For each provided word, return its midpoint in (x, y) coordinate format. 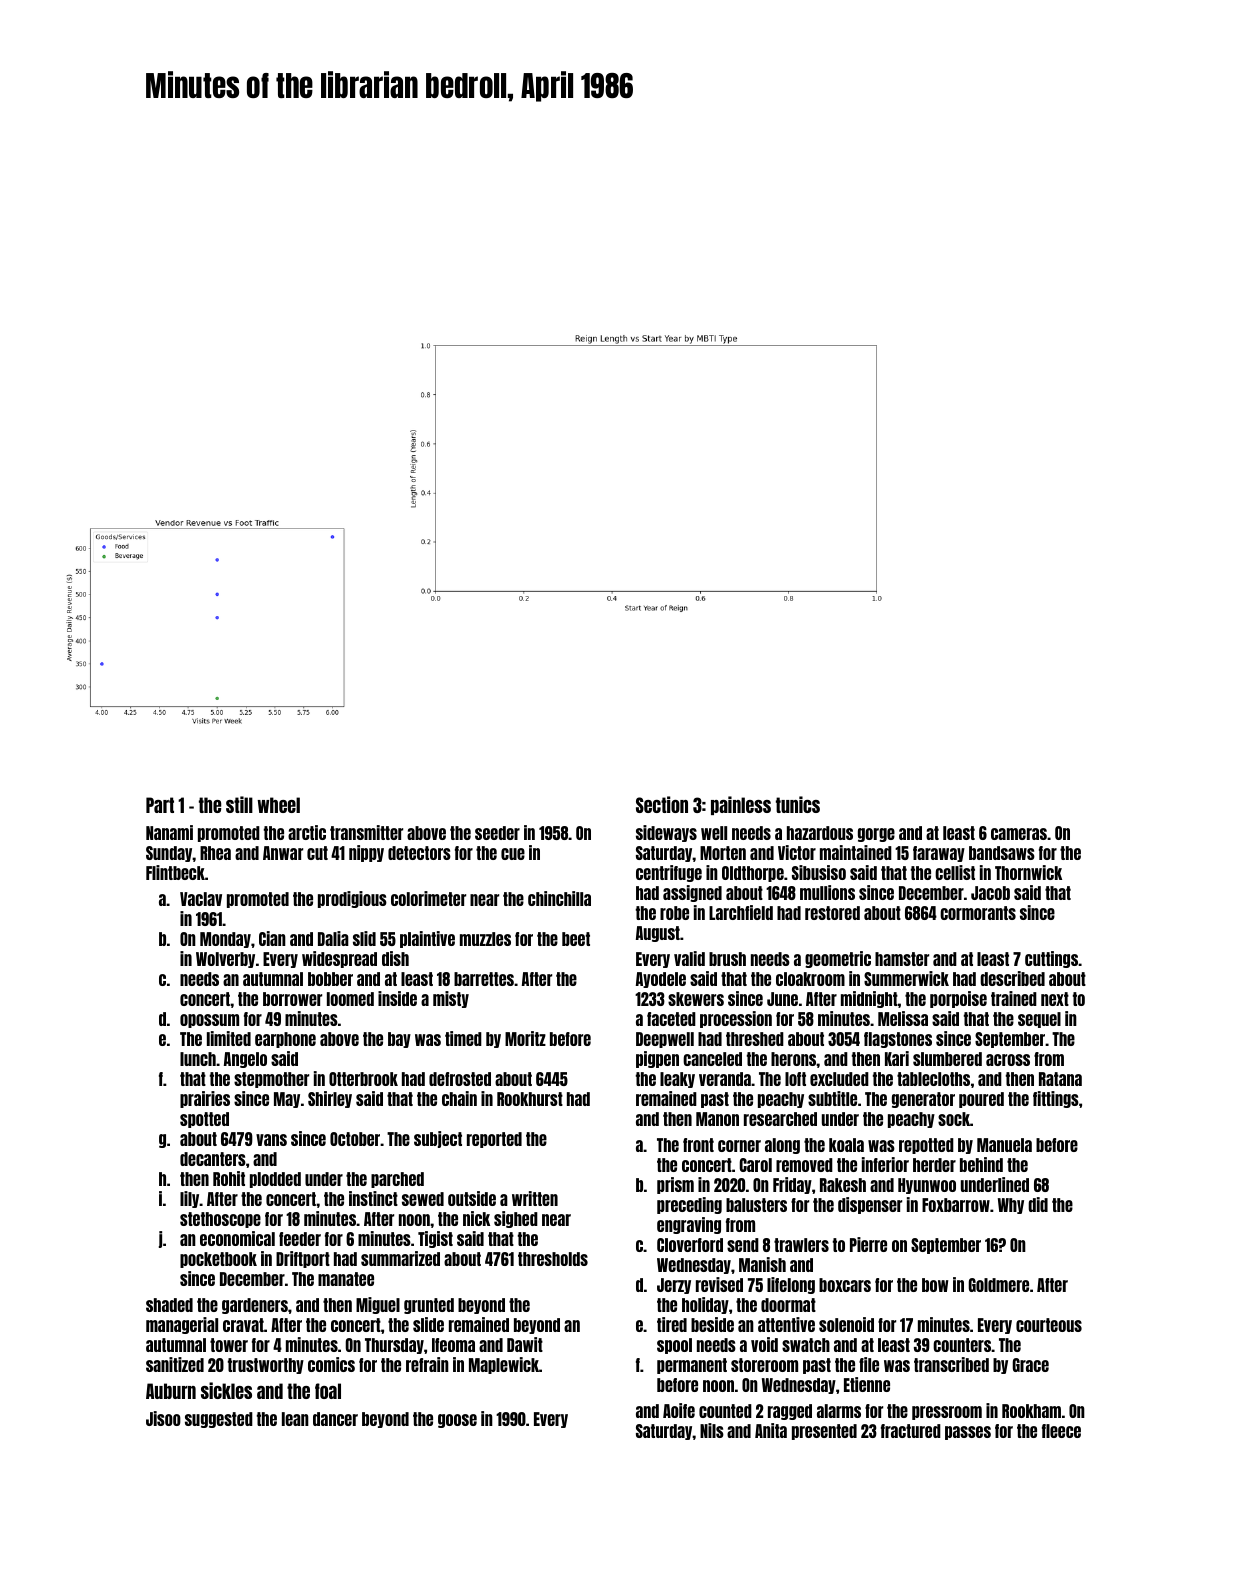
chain (459, 1098)
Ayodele (661, 980)
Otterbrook (363, 1079)
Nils (712, 1430)
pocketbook (218, 1260)
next (1055, 999)
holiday (705, 1305)
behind (981, 1164)
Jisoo (163, 1418)
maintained (856, 852)
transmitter (366, 832)
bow (935, 1285)
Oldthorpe (753, 874)
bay (399, 1040)
